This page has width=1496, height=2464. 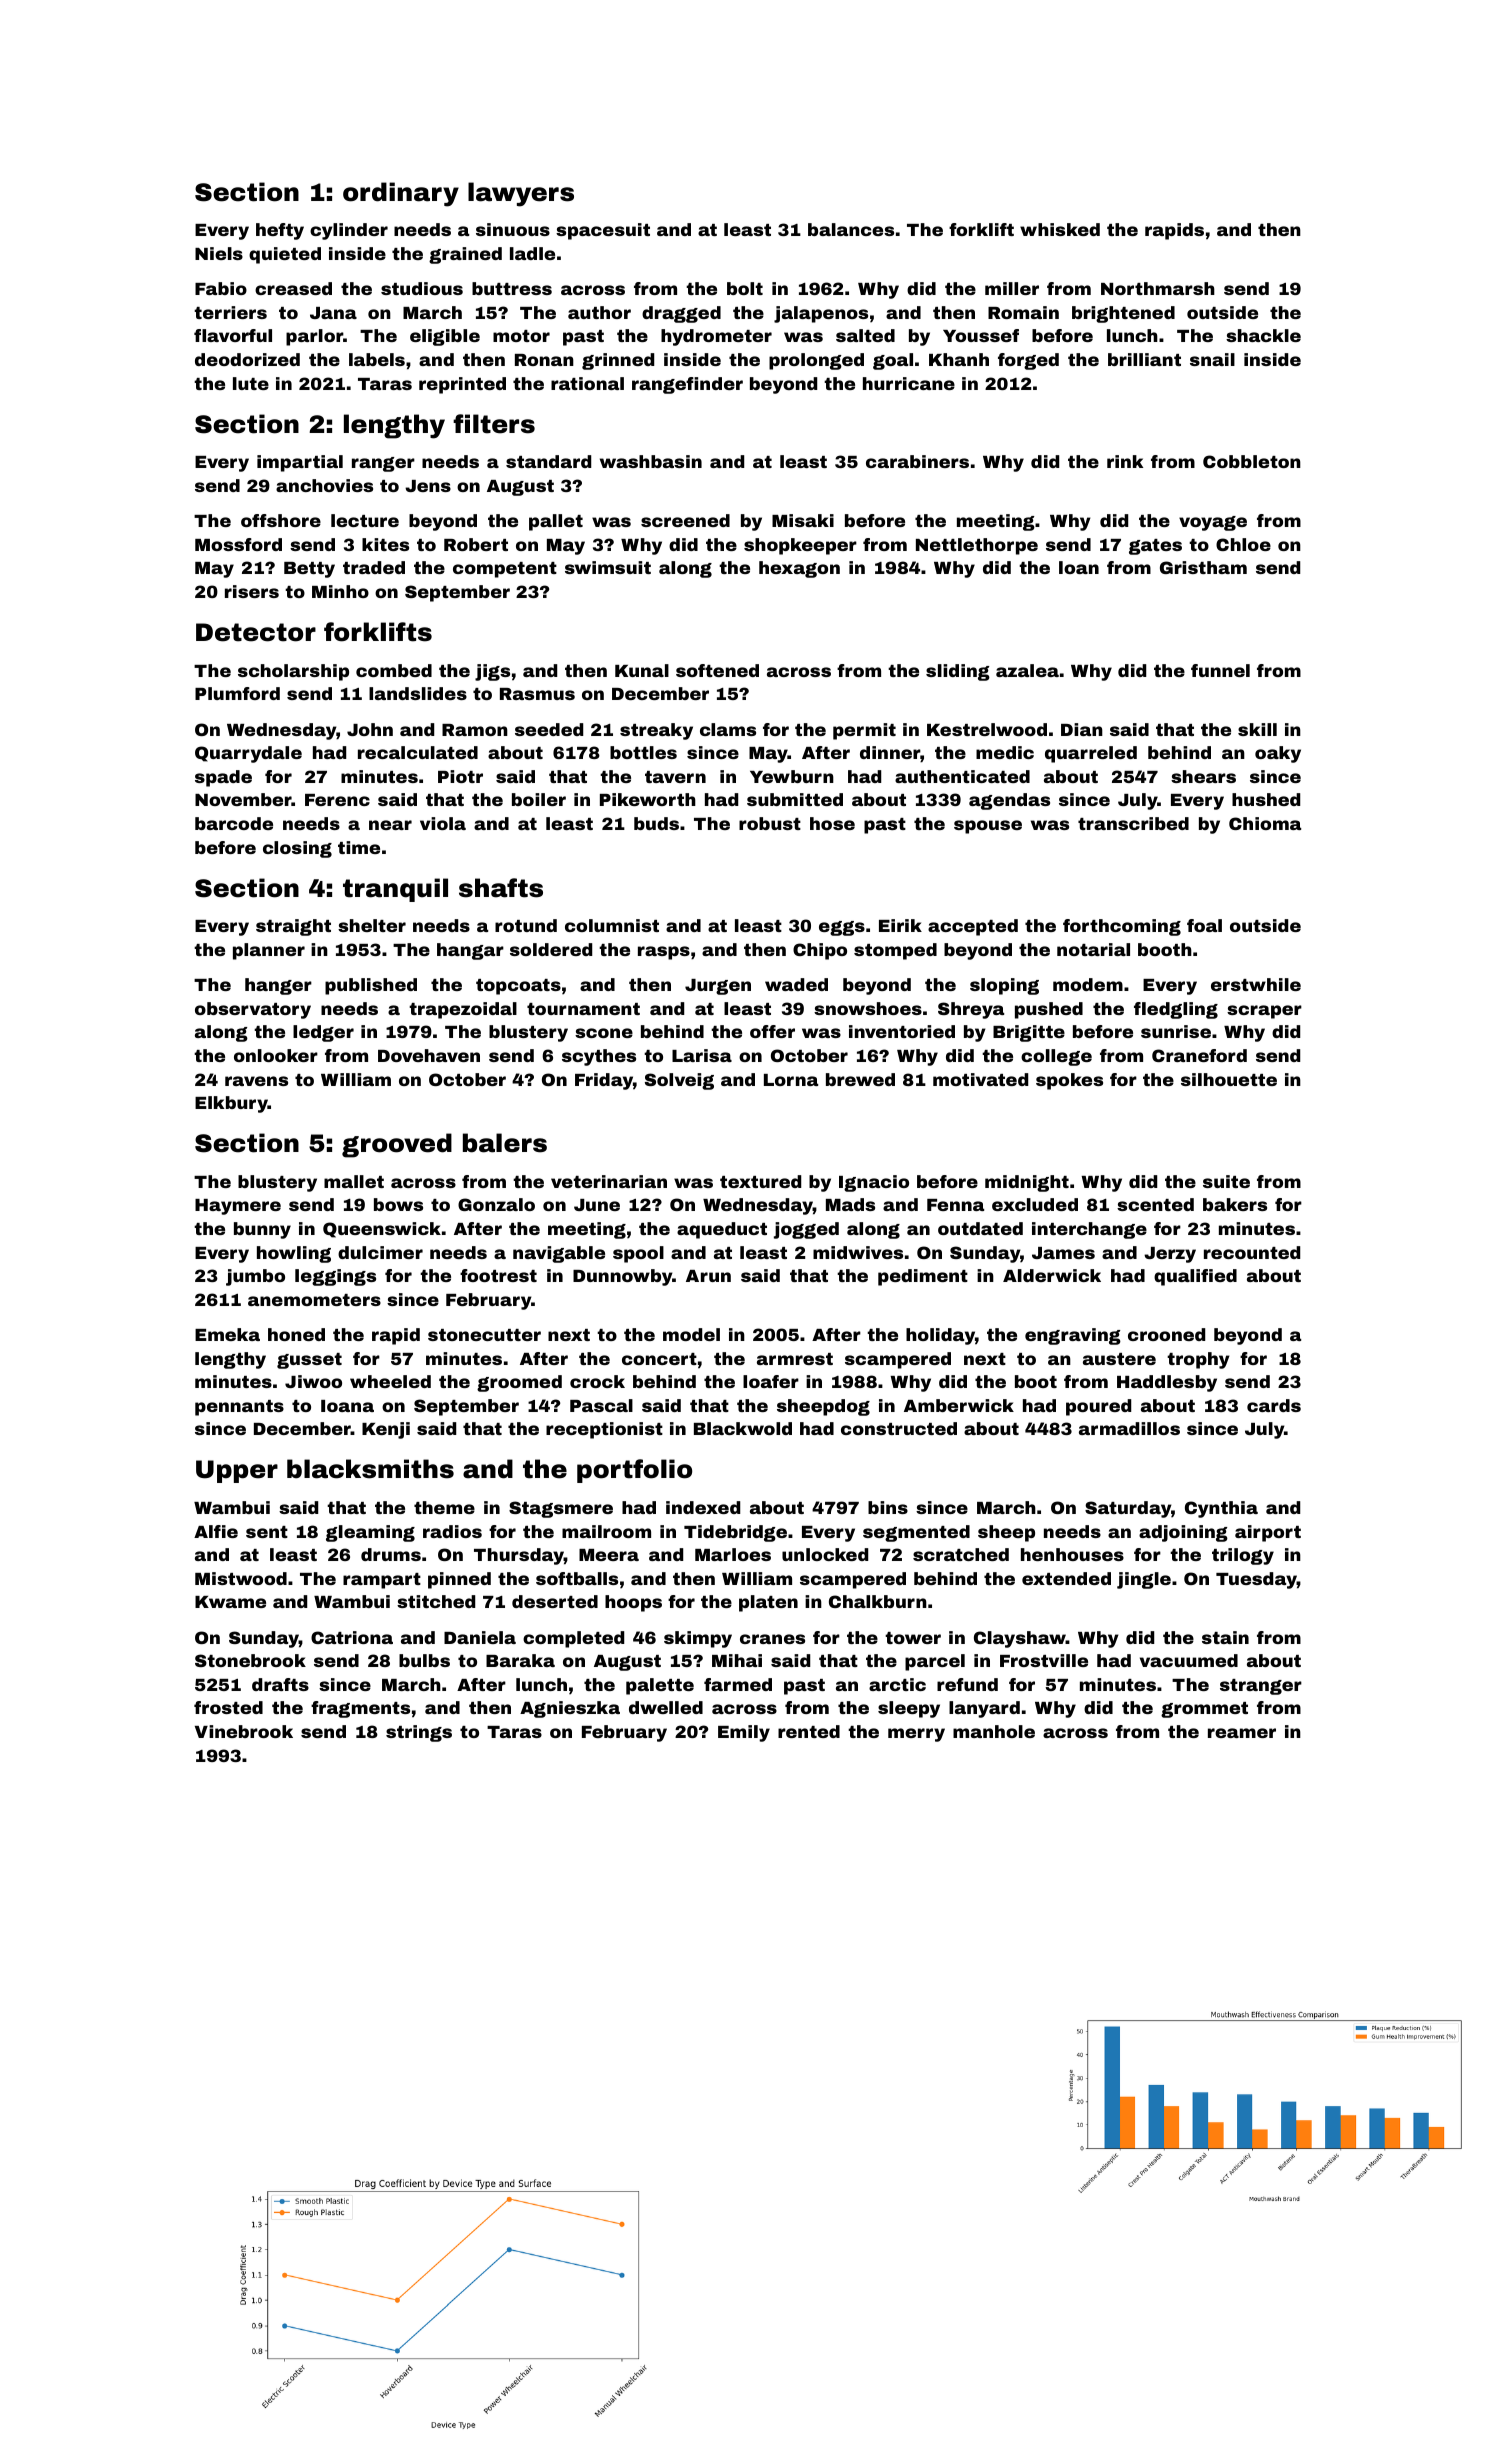 What do you see at coordinates (1242, 1733) in the page?
I see `reamer` at bounding box center [1242, 1733].
